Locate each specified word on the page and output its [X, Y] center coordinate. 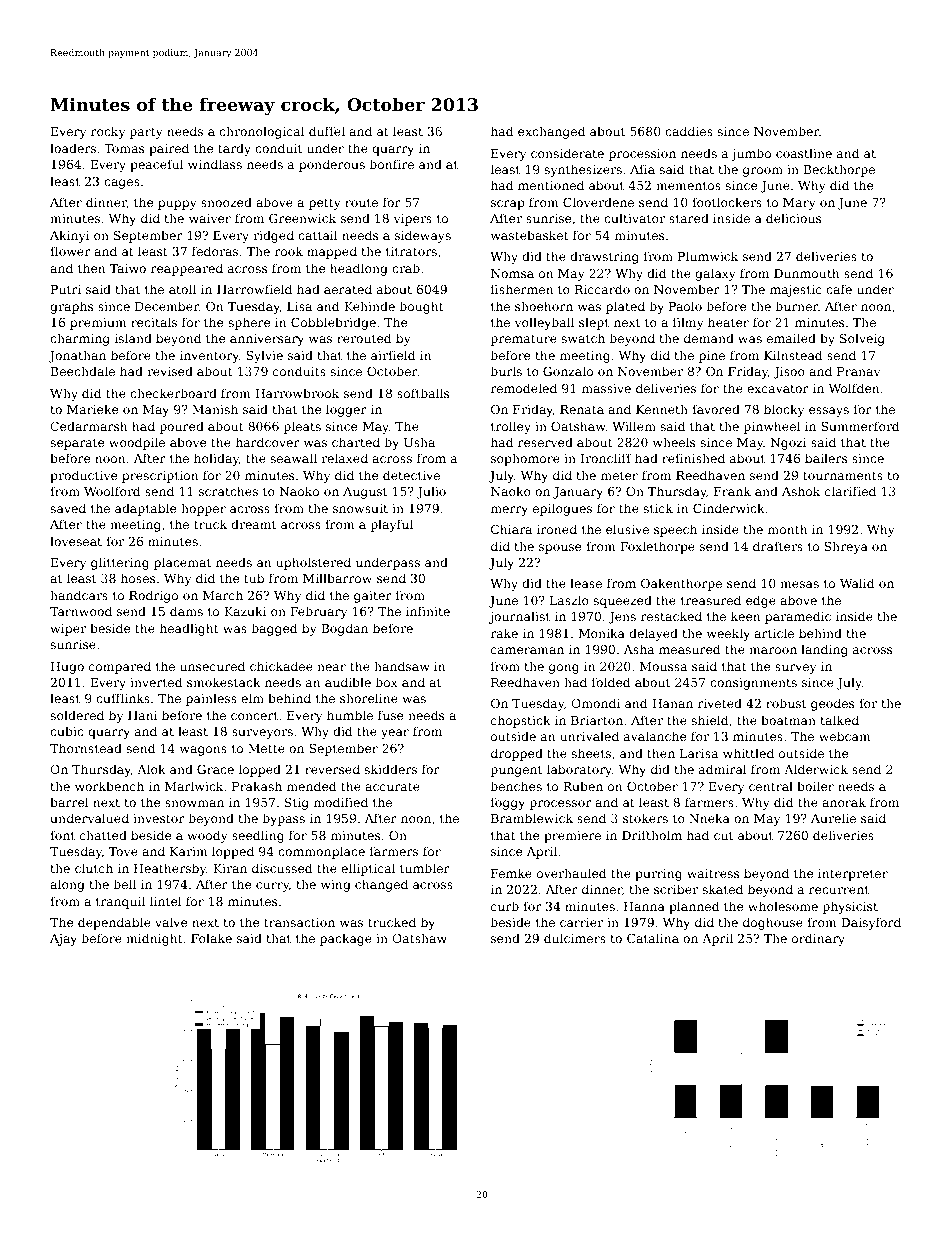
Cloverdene [598, 202]
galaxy [715, 274]
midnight [154, 939]
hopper [203, 509]
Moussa [663, 666]
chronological [261, 132]
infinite [428, 611]
